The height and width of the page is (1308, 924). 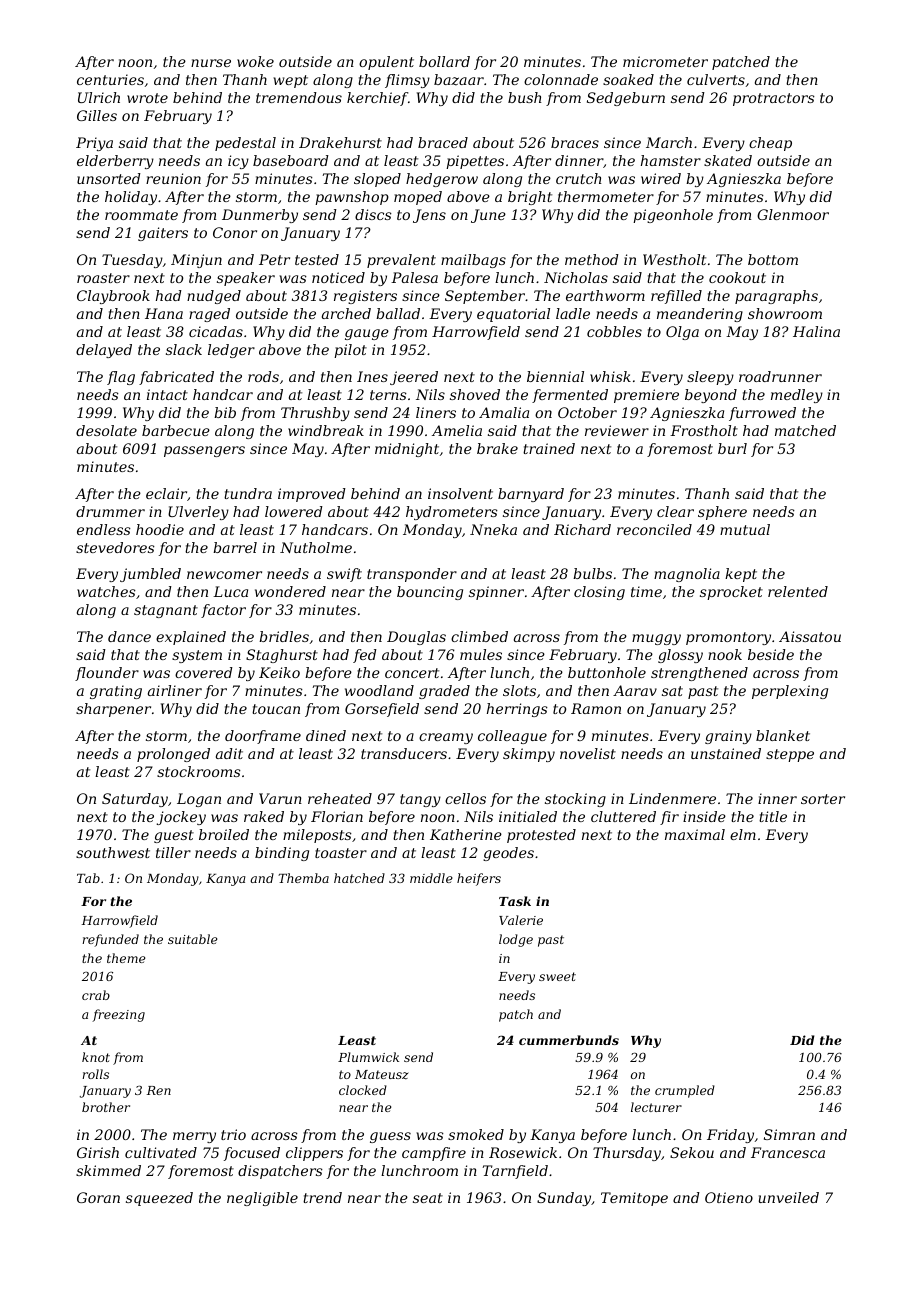 I want to click on stevedores, so click(x=115, y=547).
